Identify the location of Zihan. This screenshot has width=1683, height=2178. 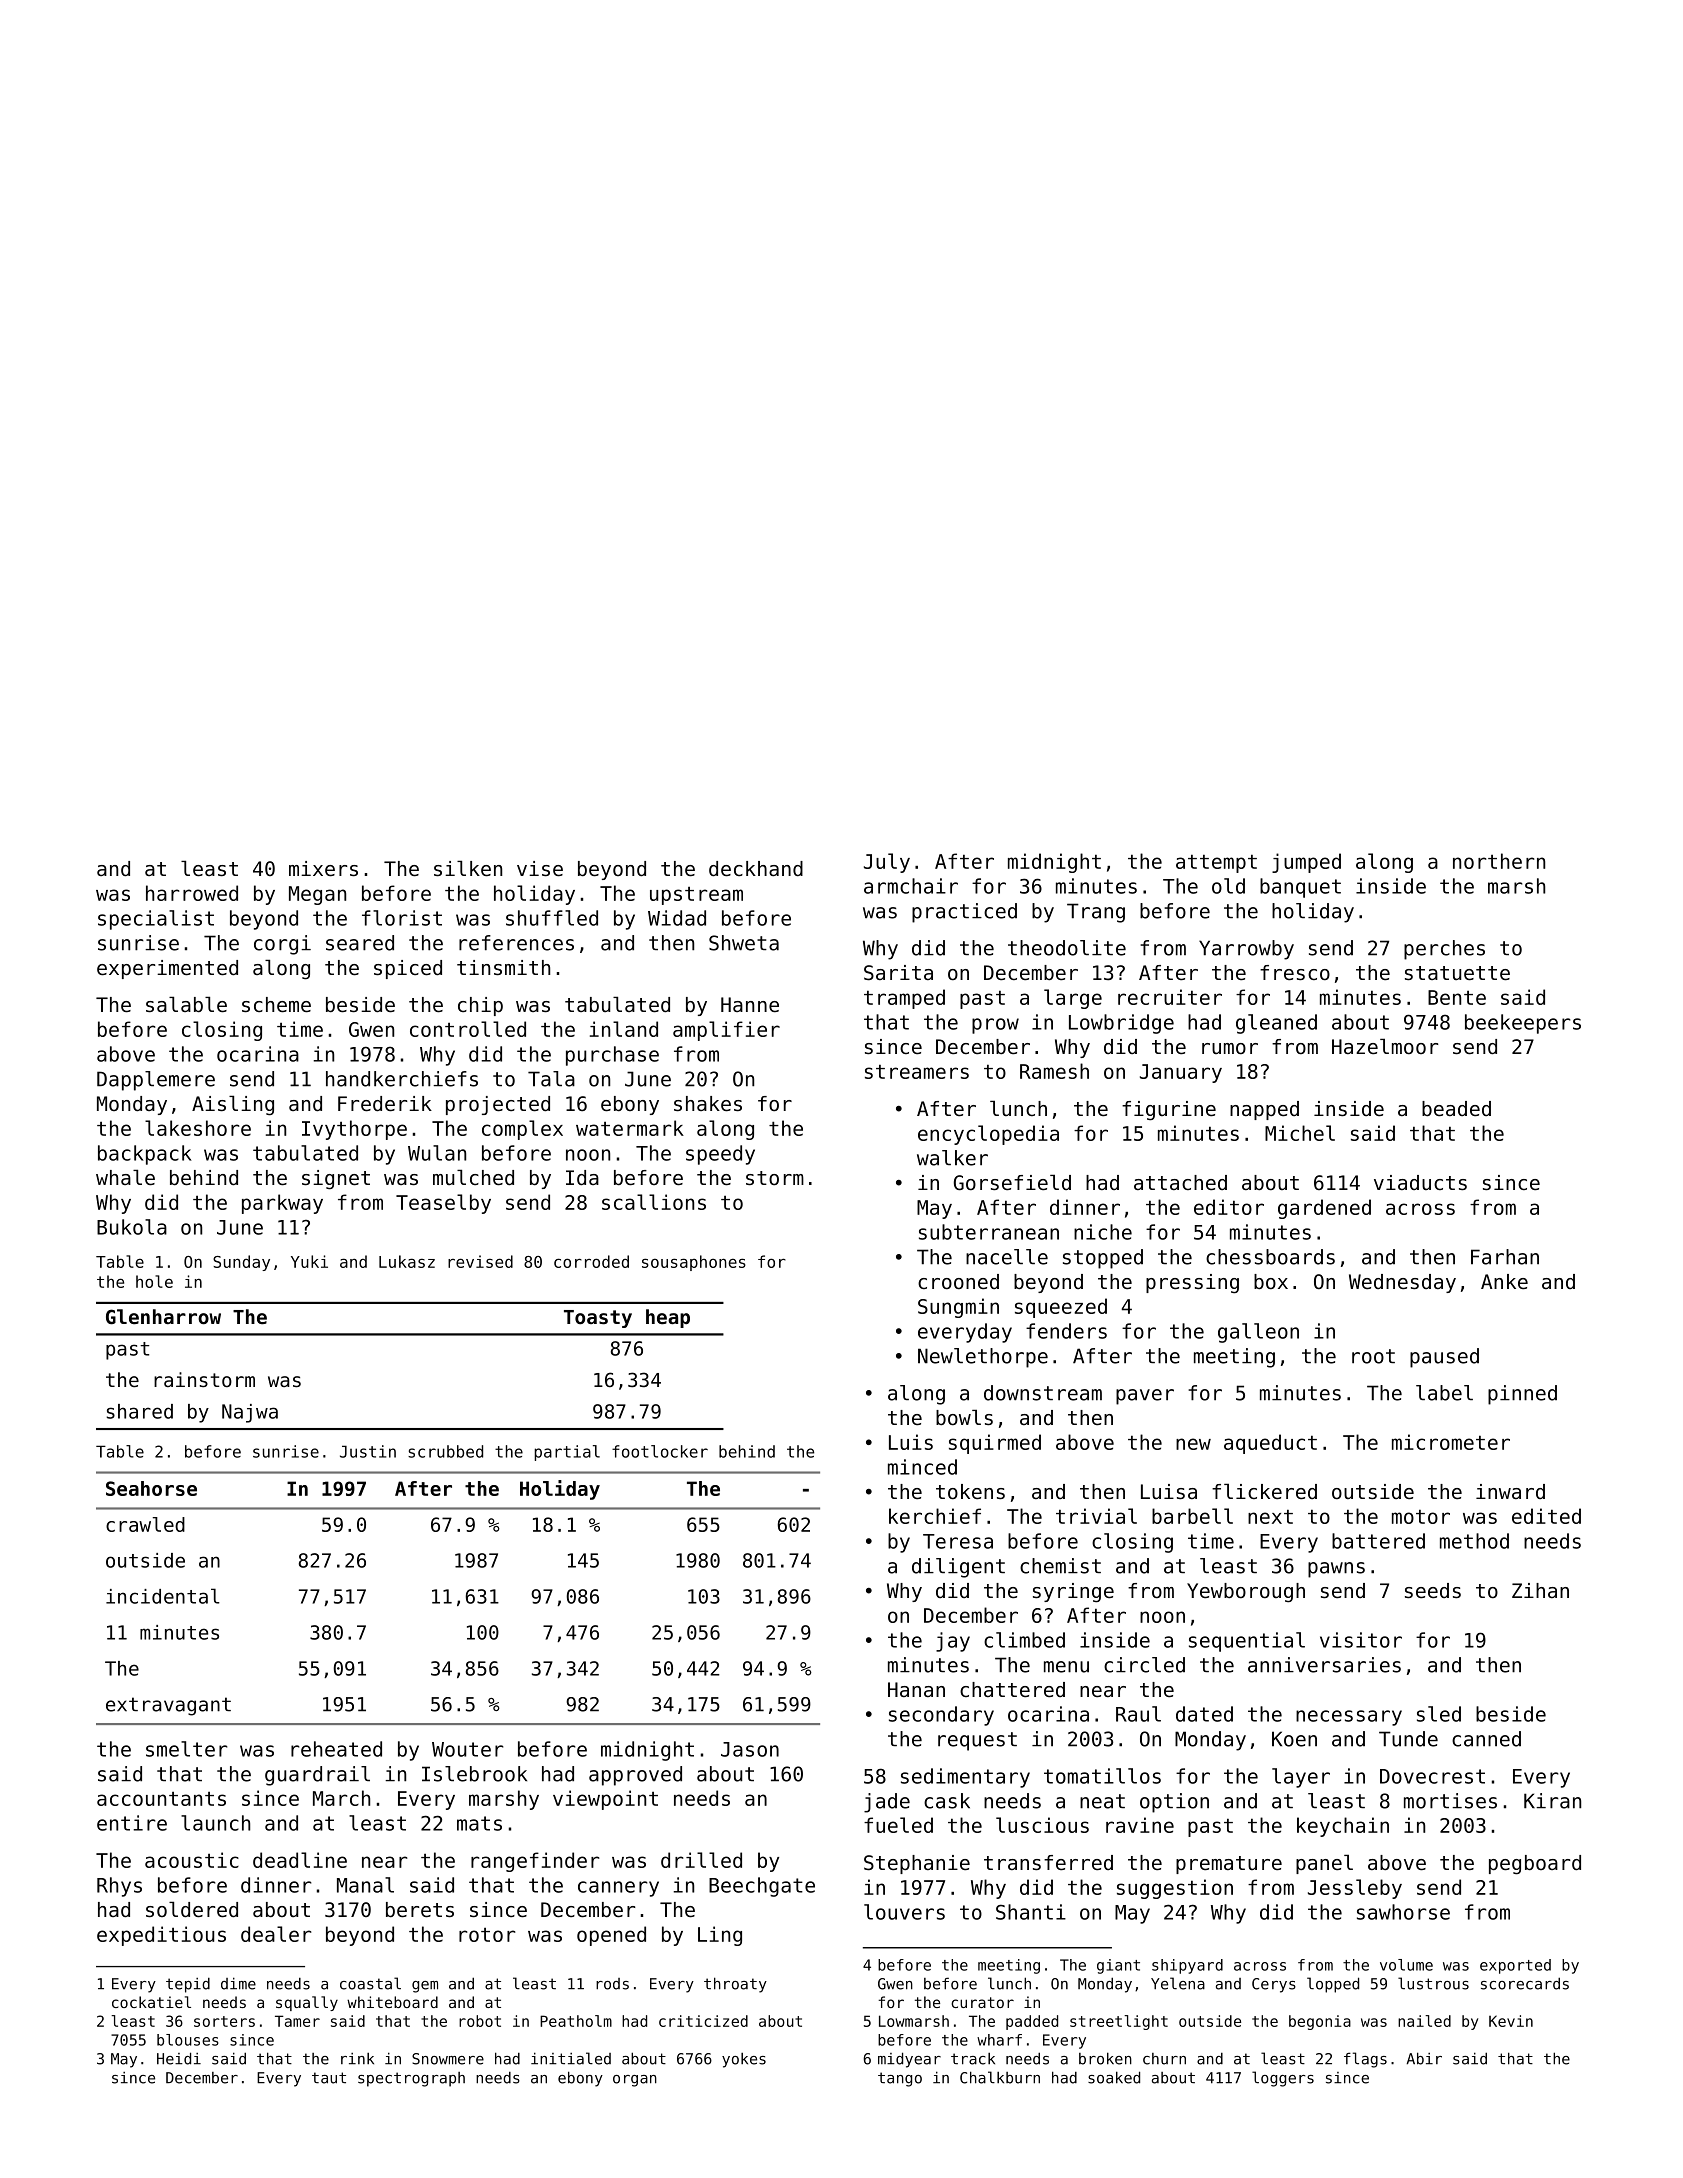
(1540, 1590).
